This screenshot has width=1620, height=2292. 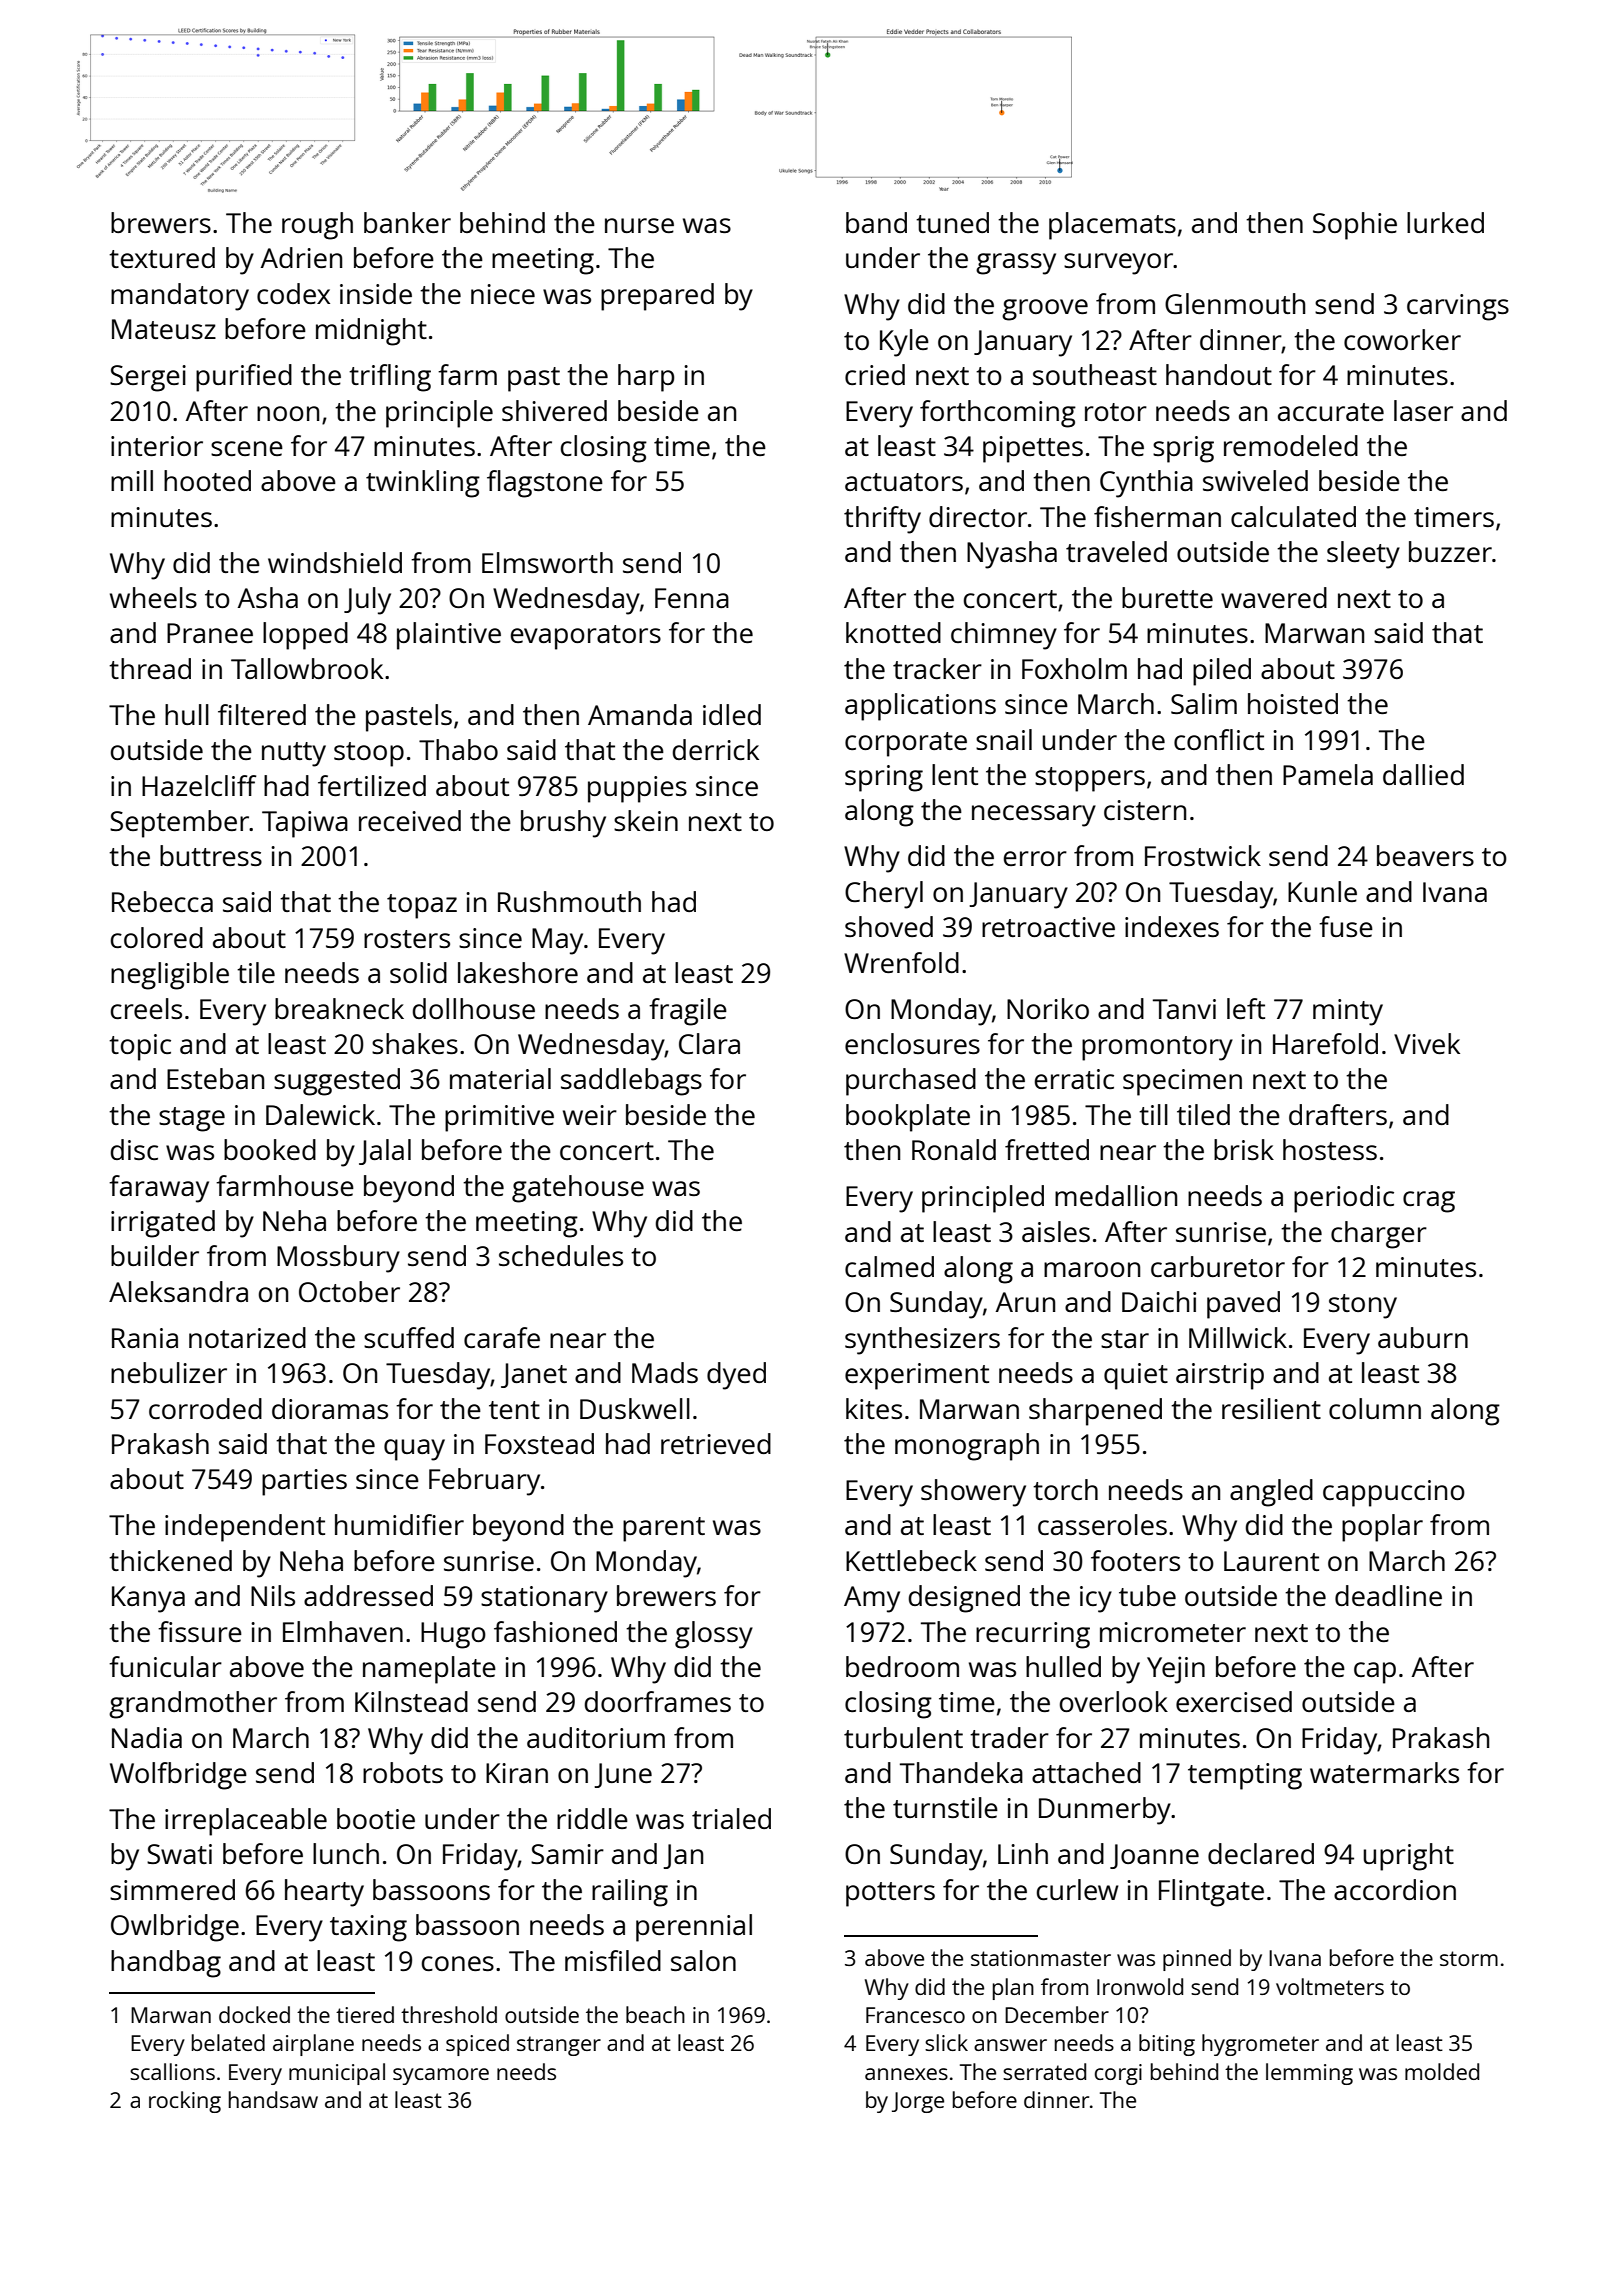 I want to click on saddlebags, so click(x=631, y=1082).
